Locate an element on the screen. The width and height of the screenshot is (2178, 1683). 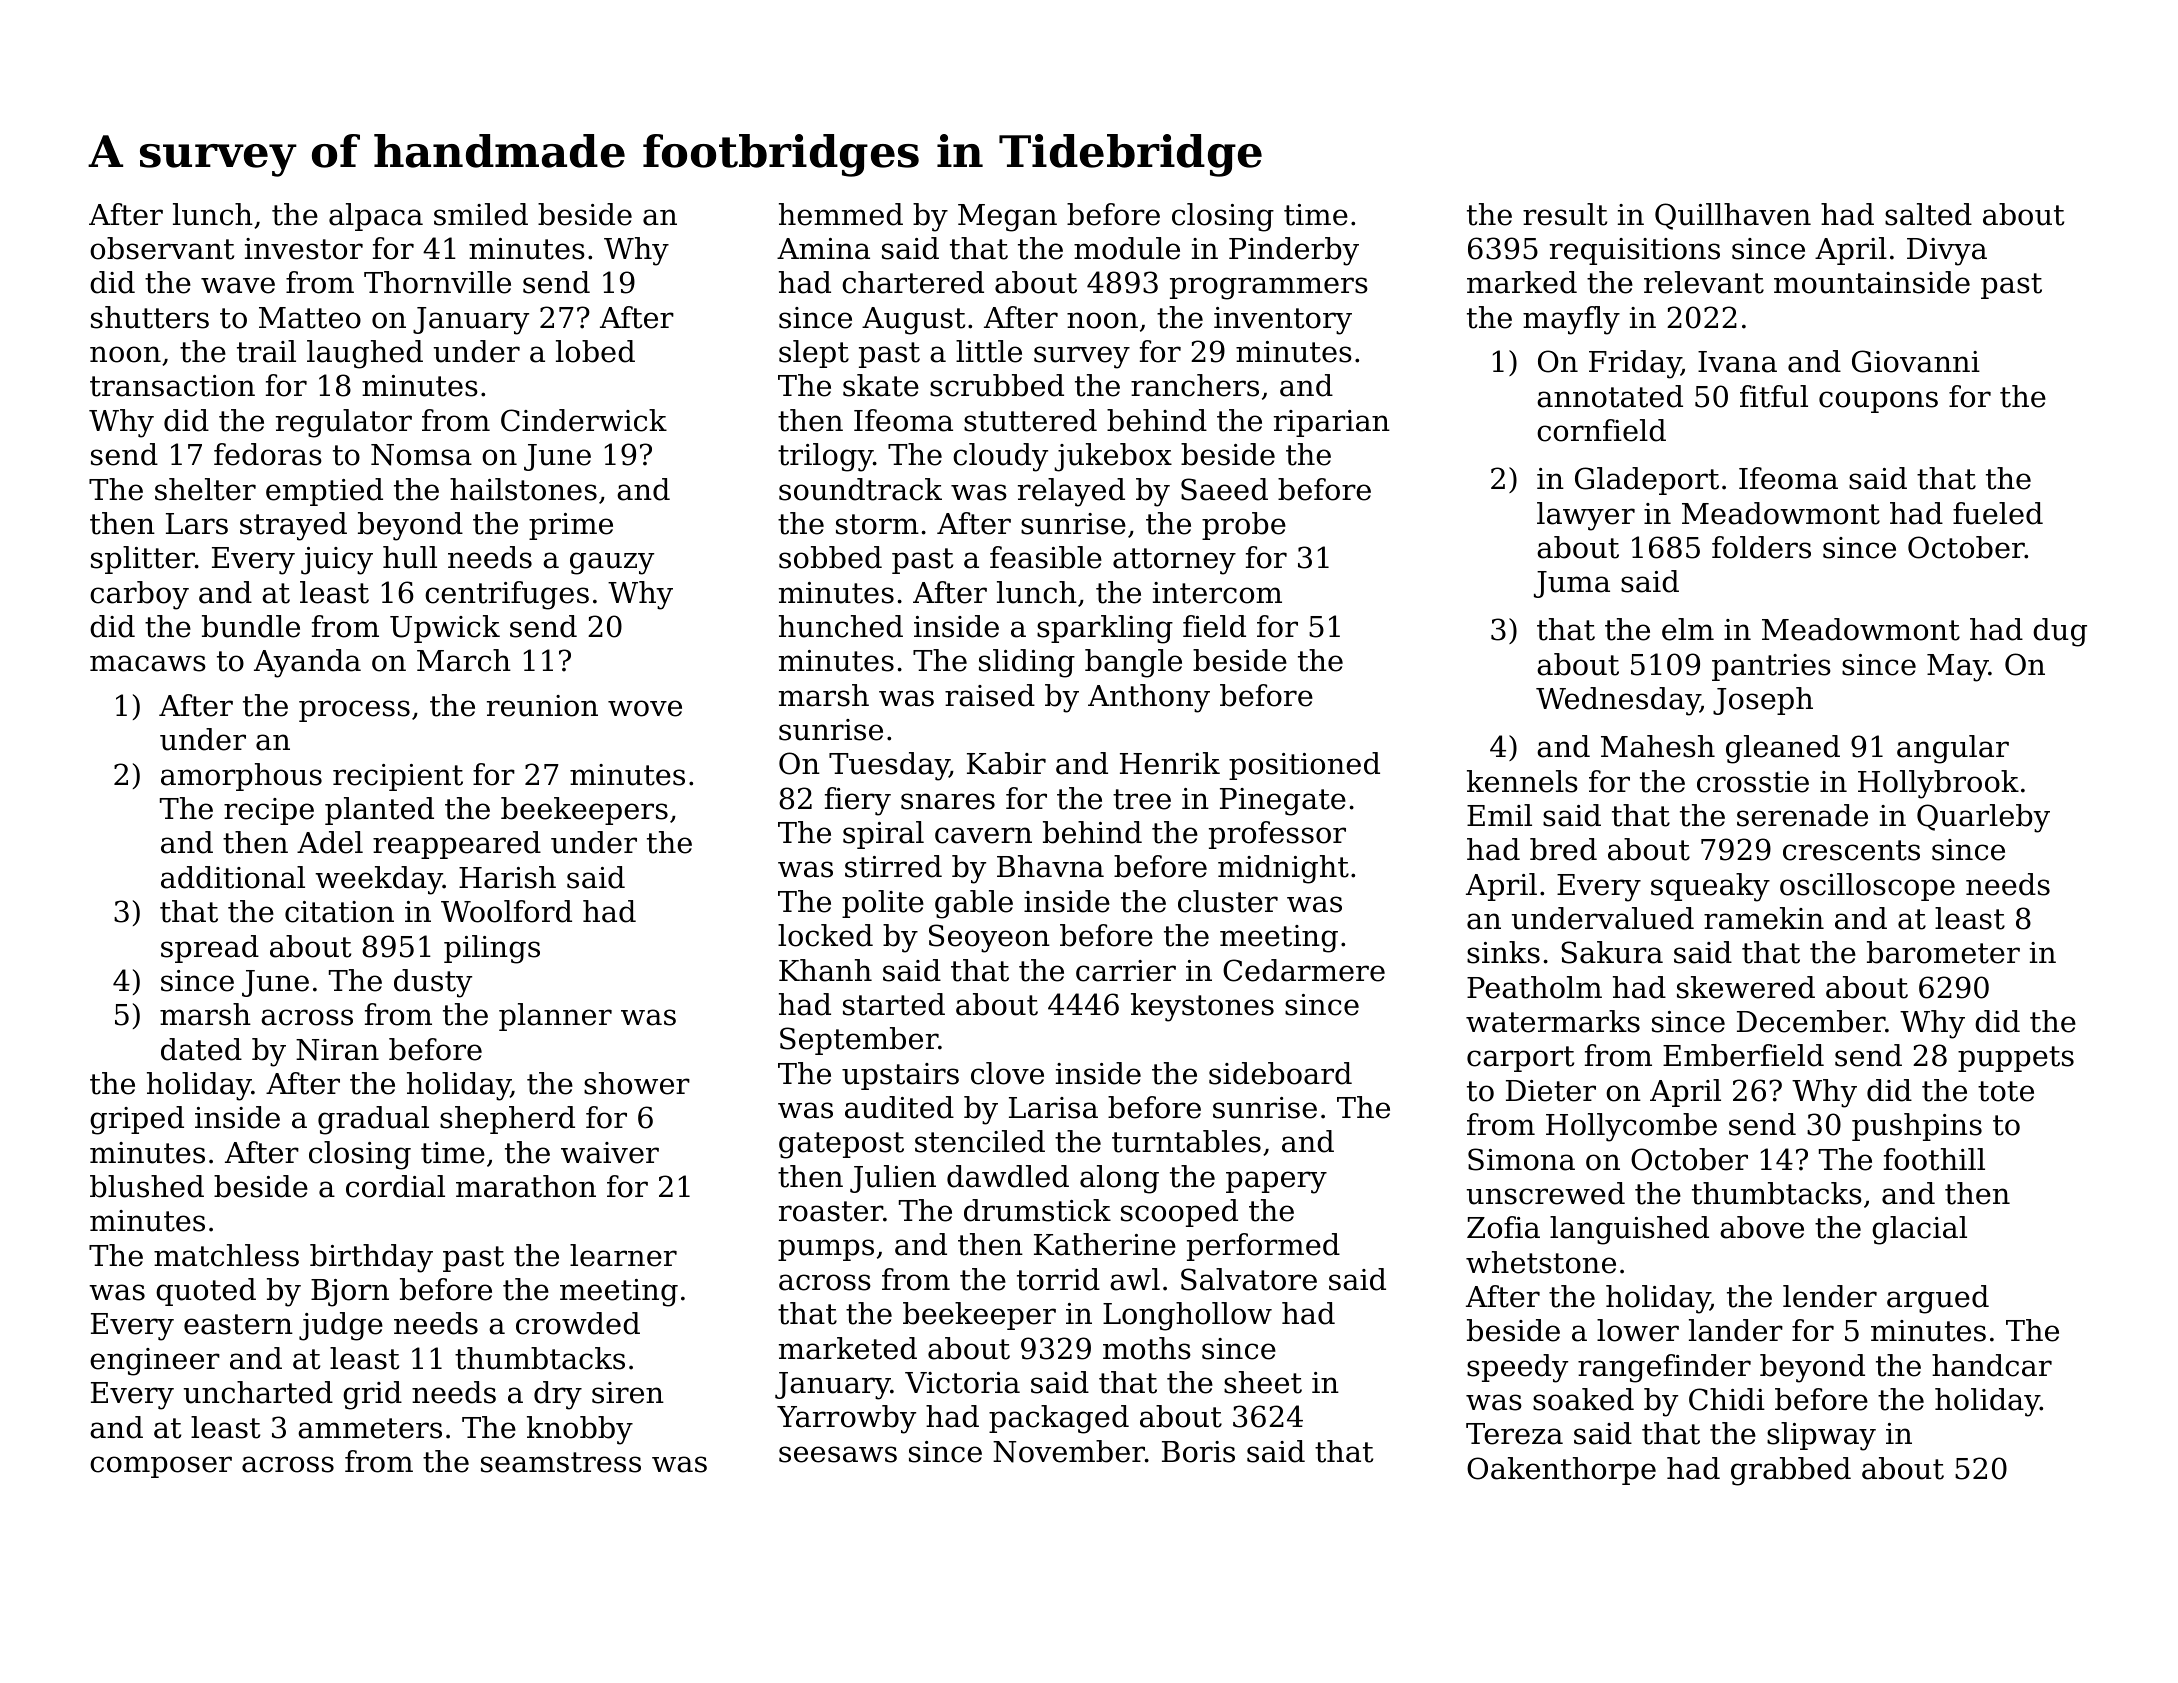
Megan is located at coordinates (1007, 218).
